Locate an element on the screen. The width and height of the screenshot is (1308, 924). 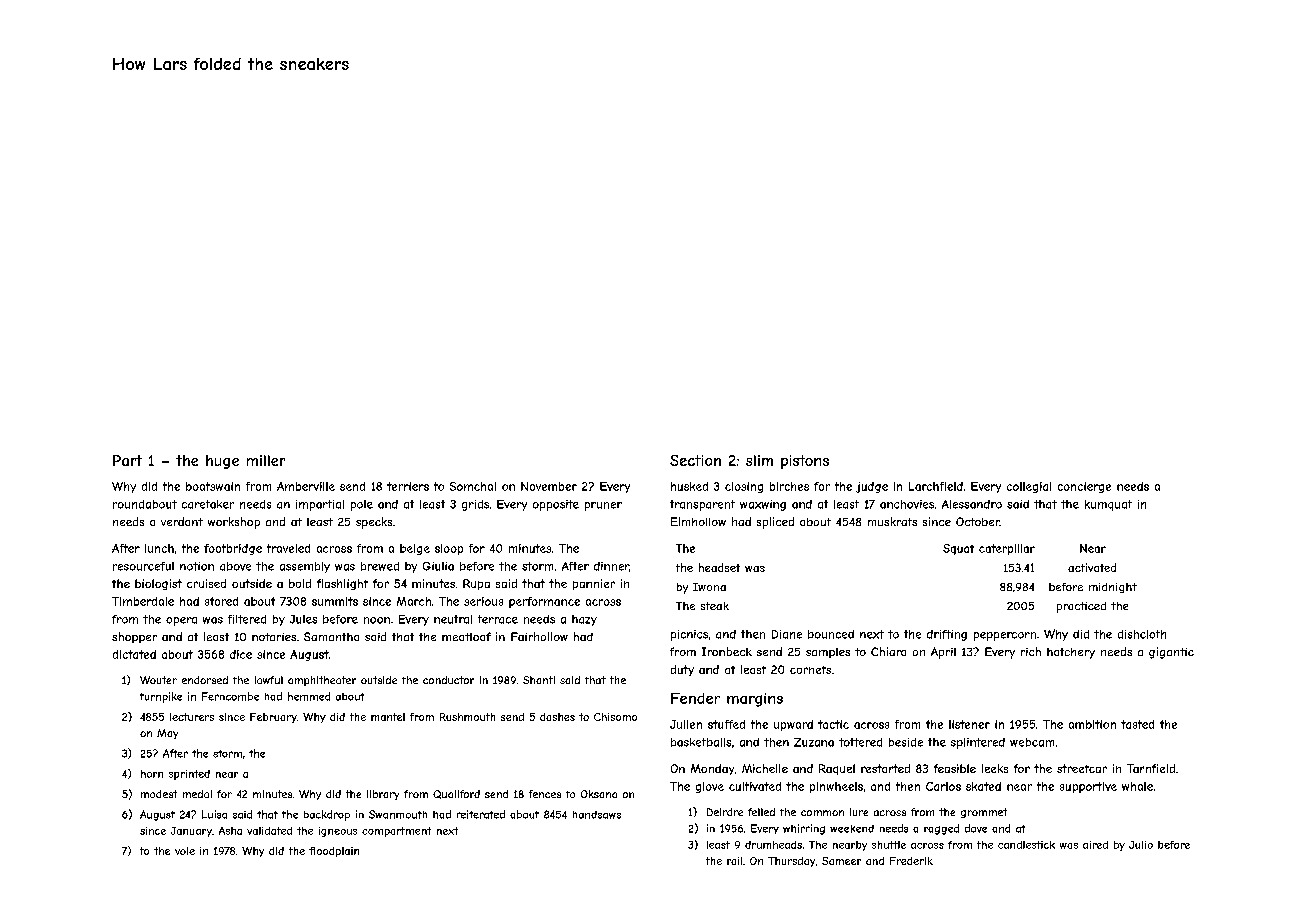
pistons is located at coordinates (805, 462).
